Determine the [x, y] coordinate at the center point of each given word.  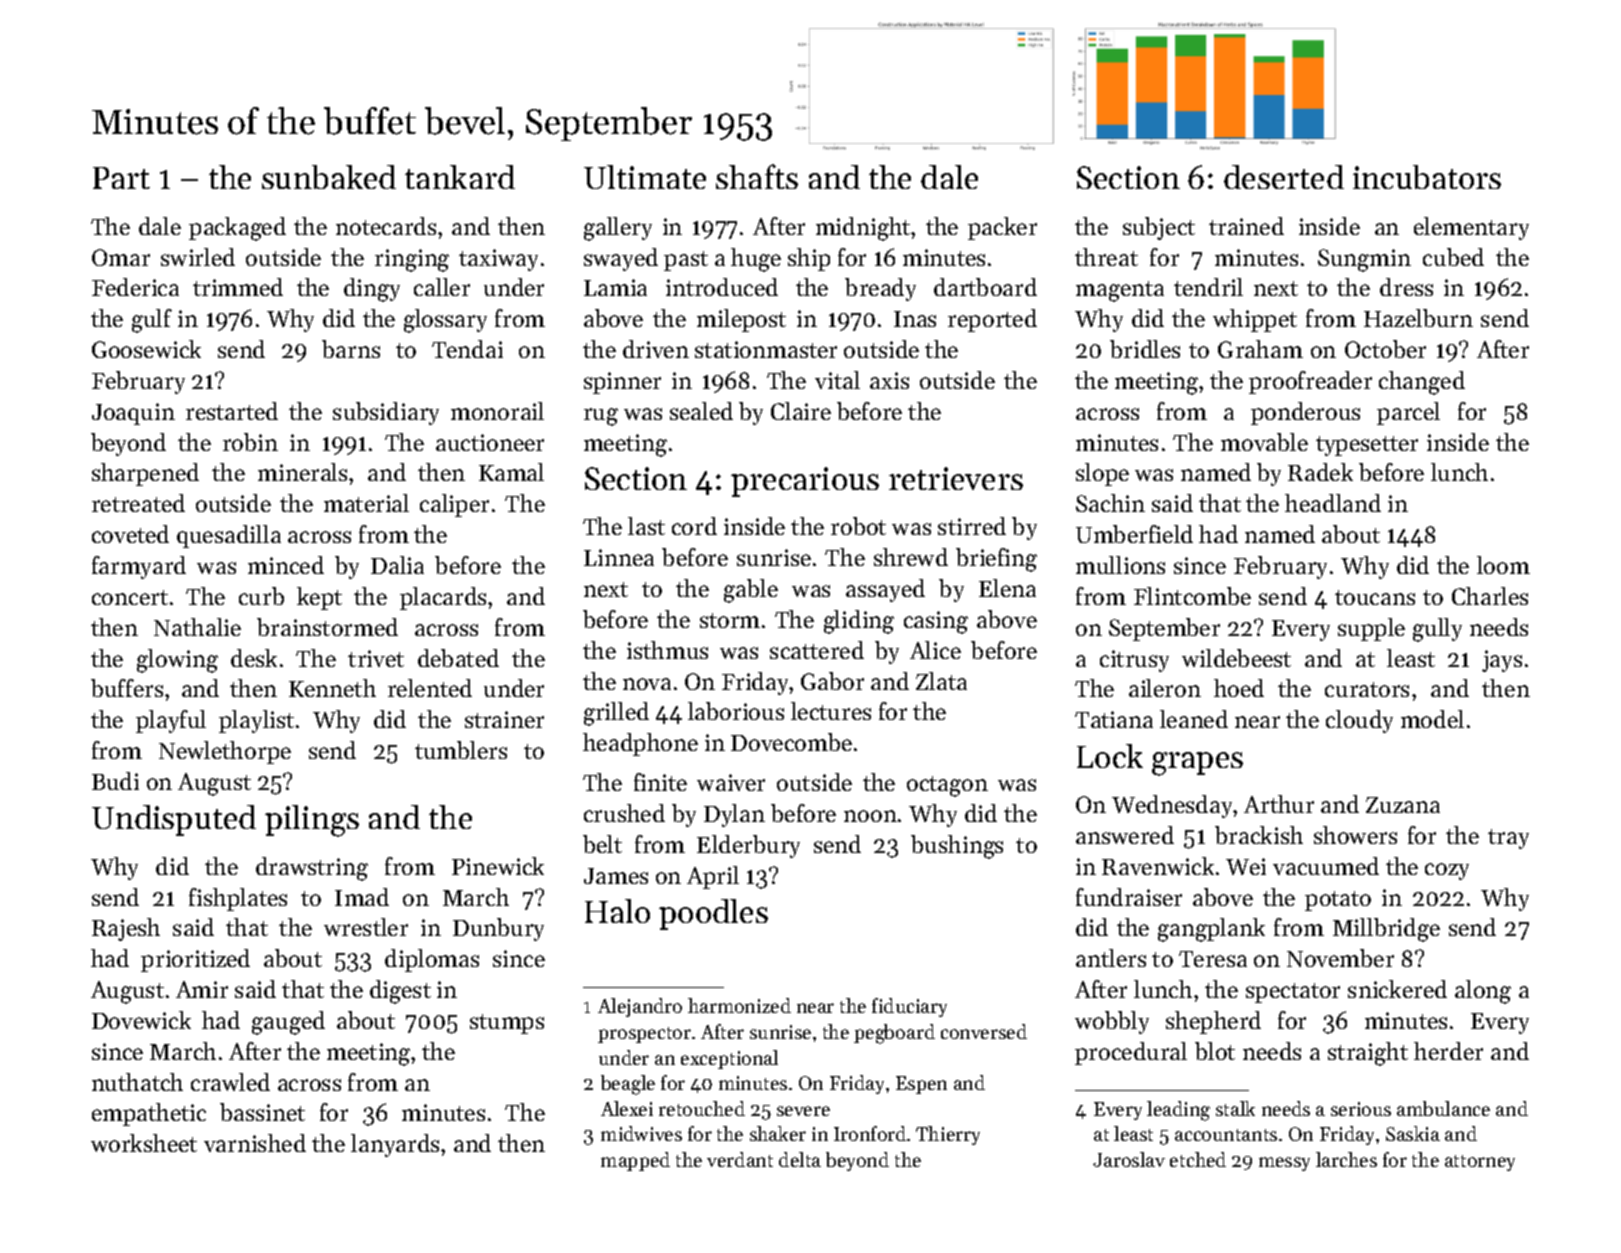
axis [889, 380]
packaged [237, 229]
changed [1422, 383]
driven [656, 349]
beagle [628, 1085]
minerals [302, 472]
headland [1333, 503]
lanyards [395, 1145]
